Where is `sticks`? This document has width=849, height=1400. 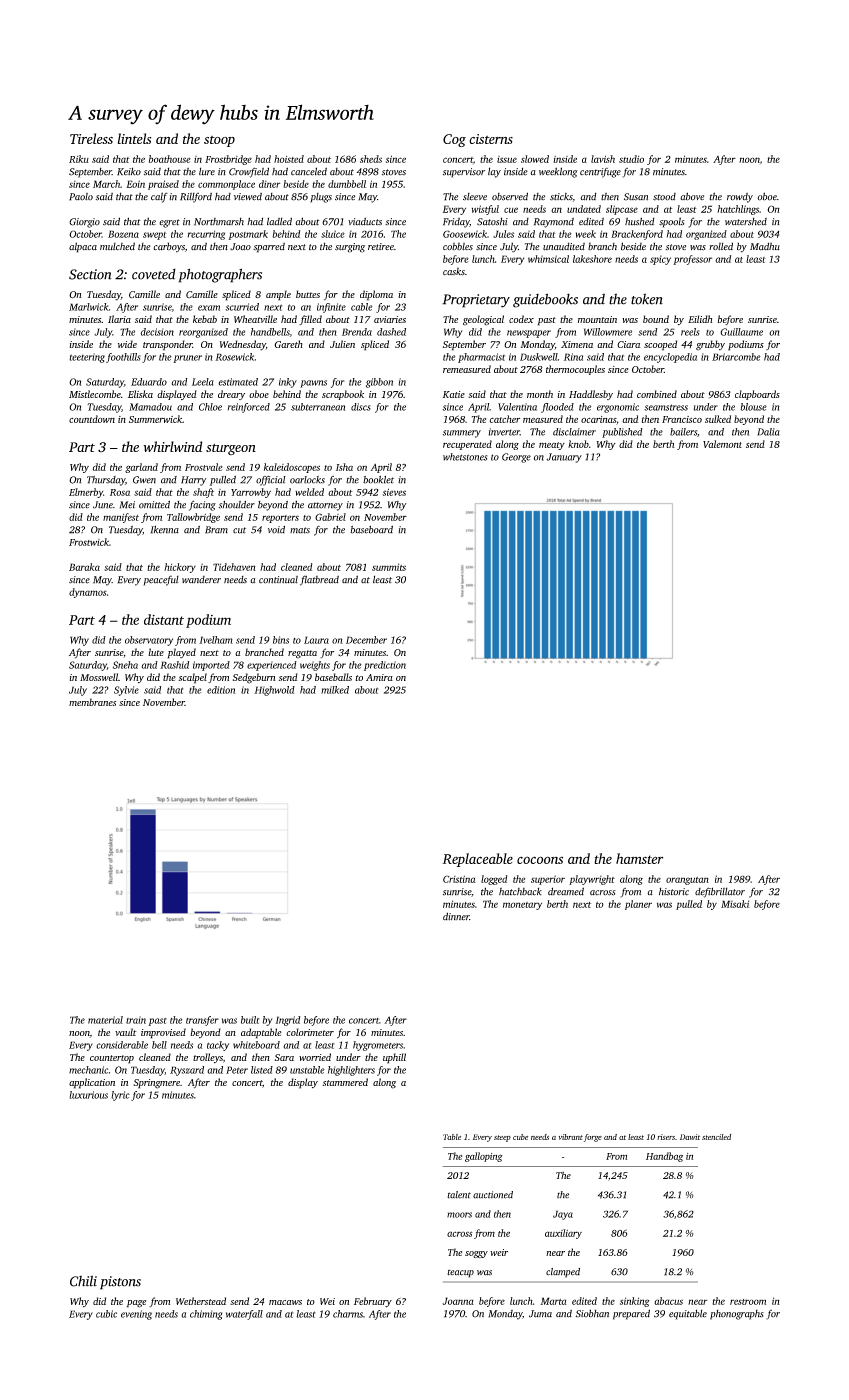
sticks is located at coordinates (561, 197).
